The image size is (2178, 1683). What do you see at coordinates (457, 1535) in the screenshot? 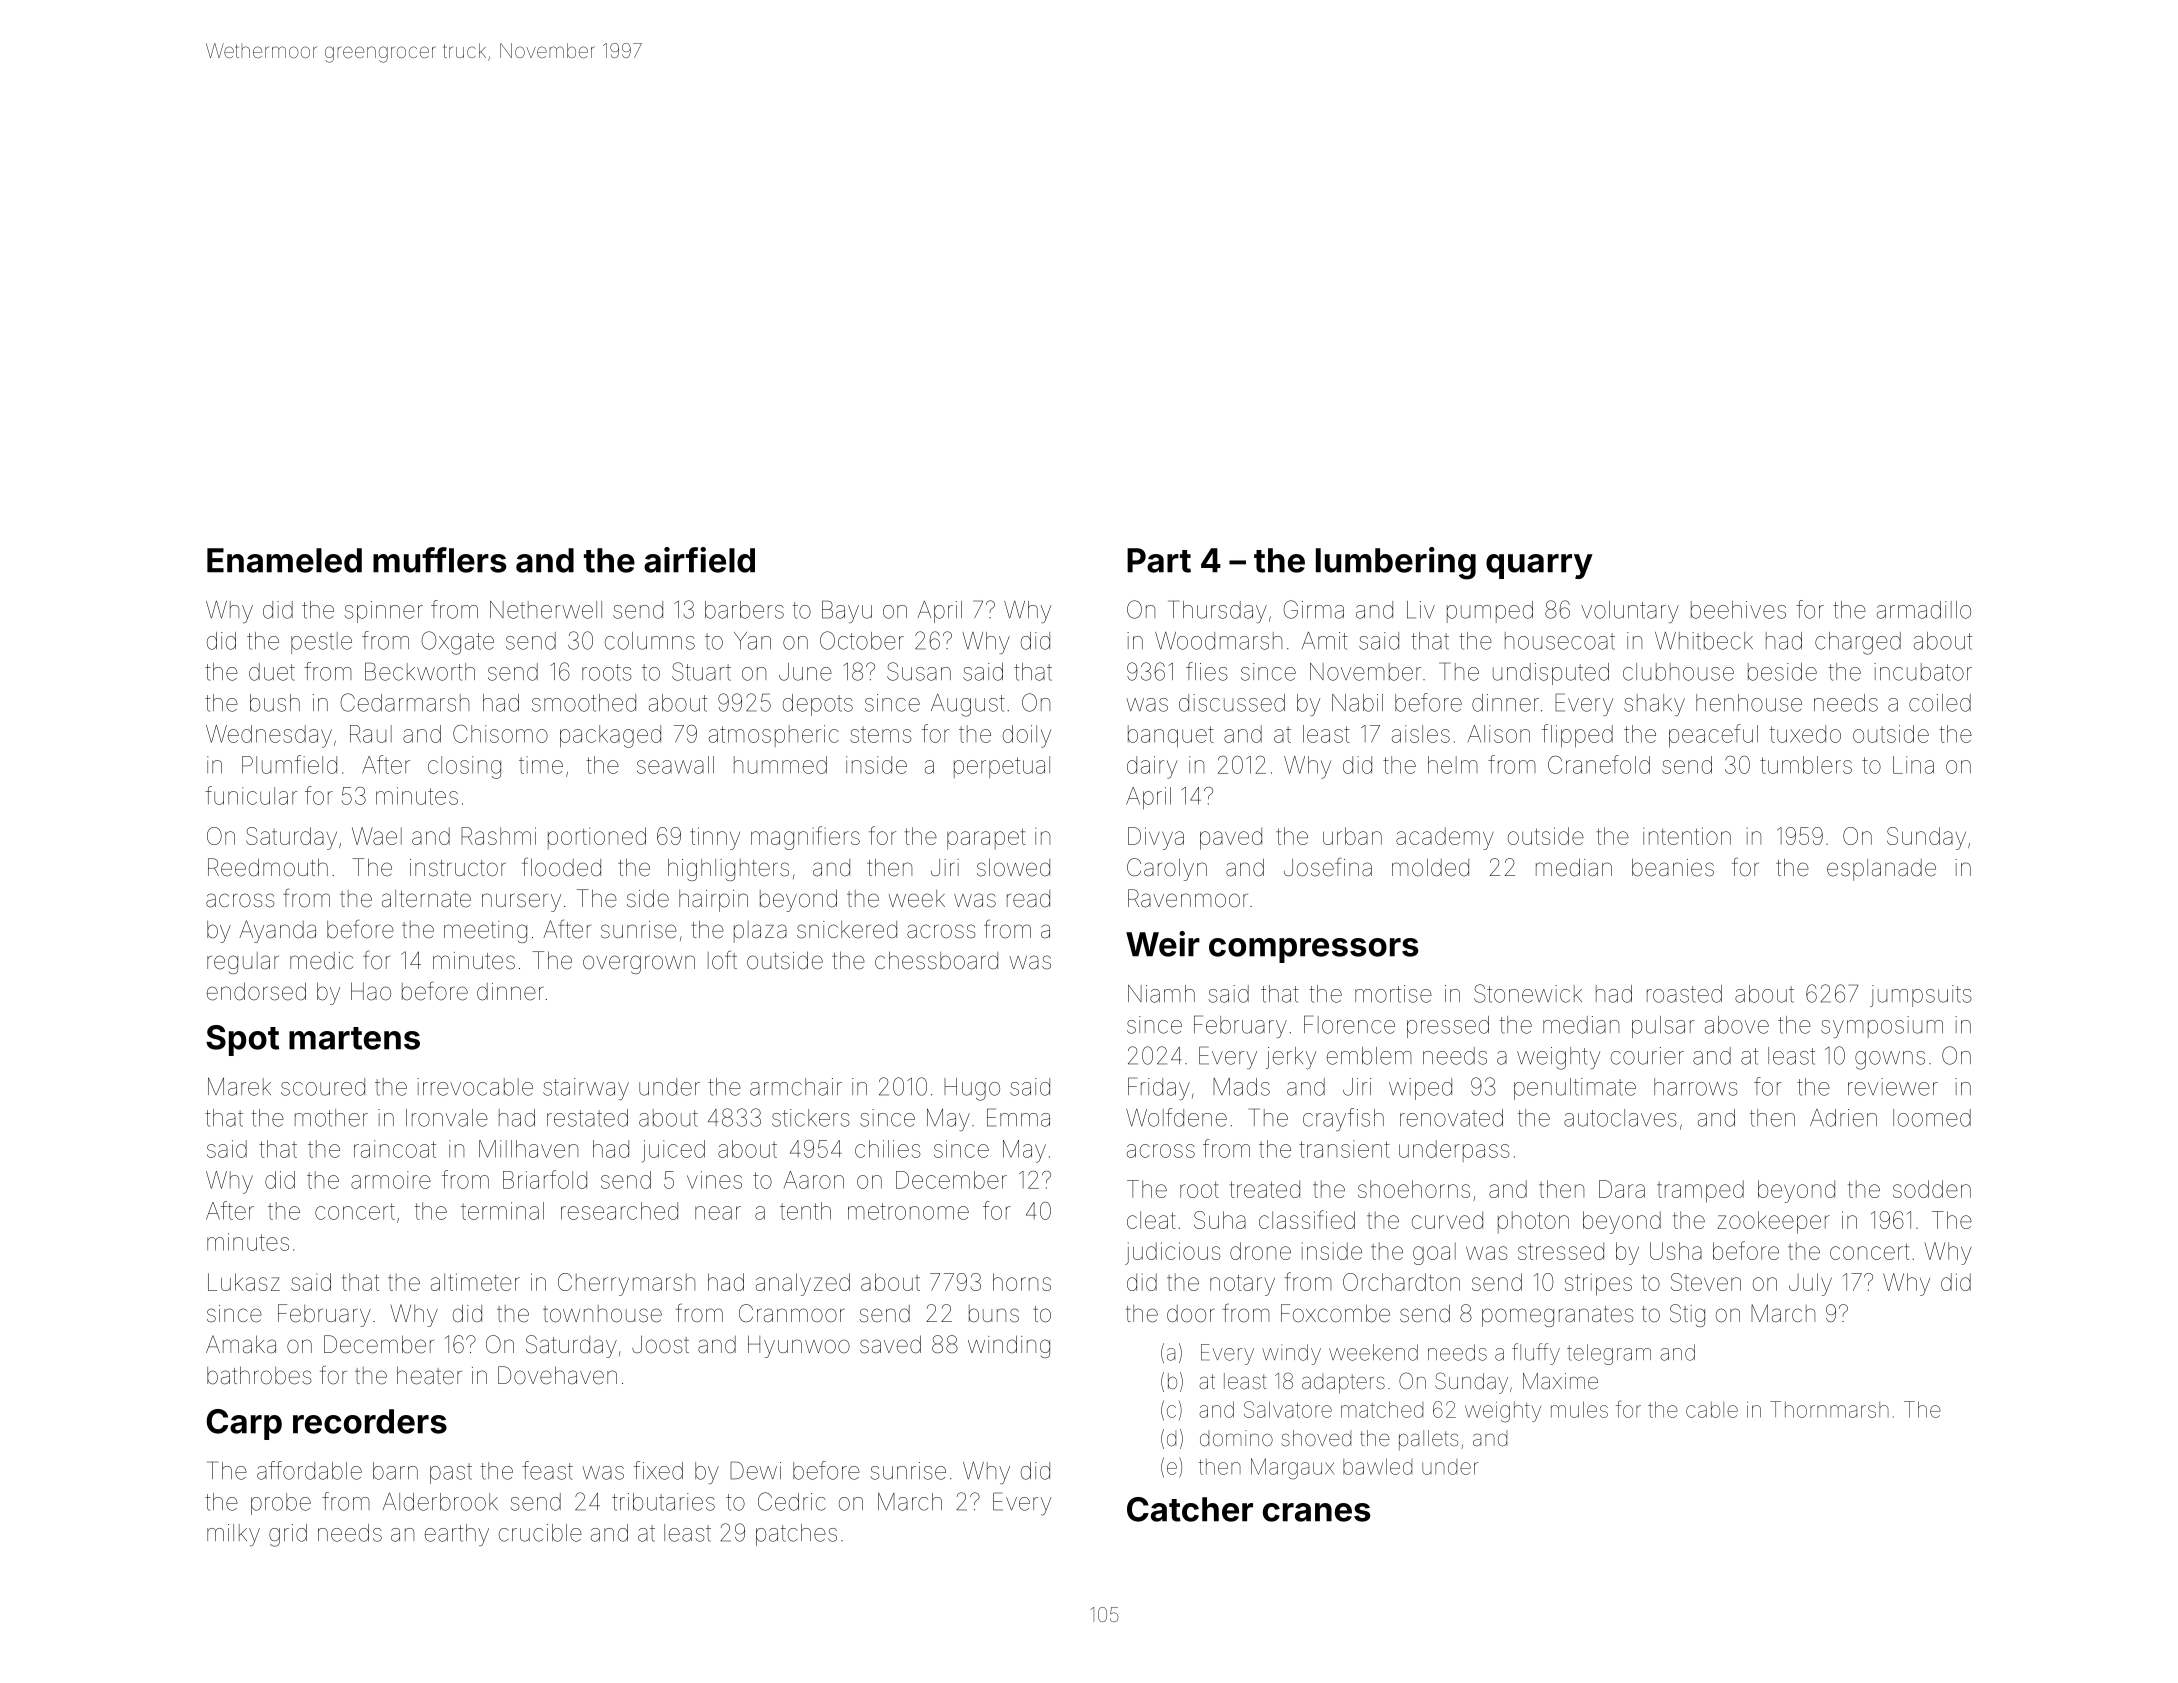
I see `earthy` at bounding box center [457, 1535].
